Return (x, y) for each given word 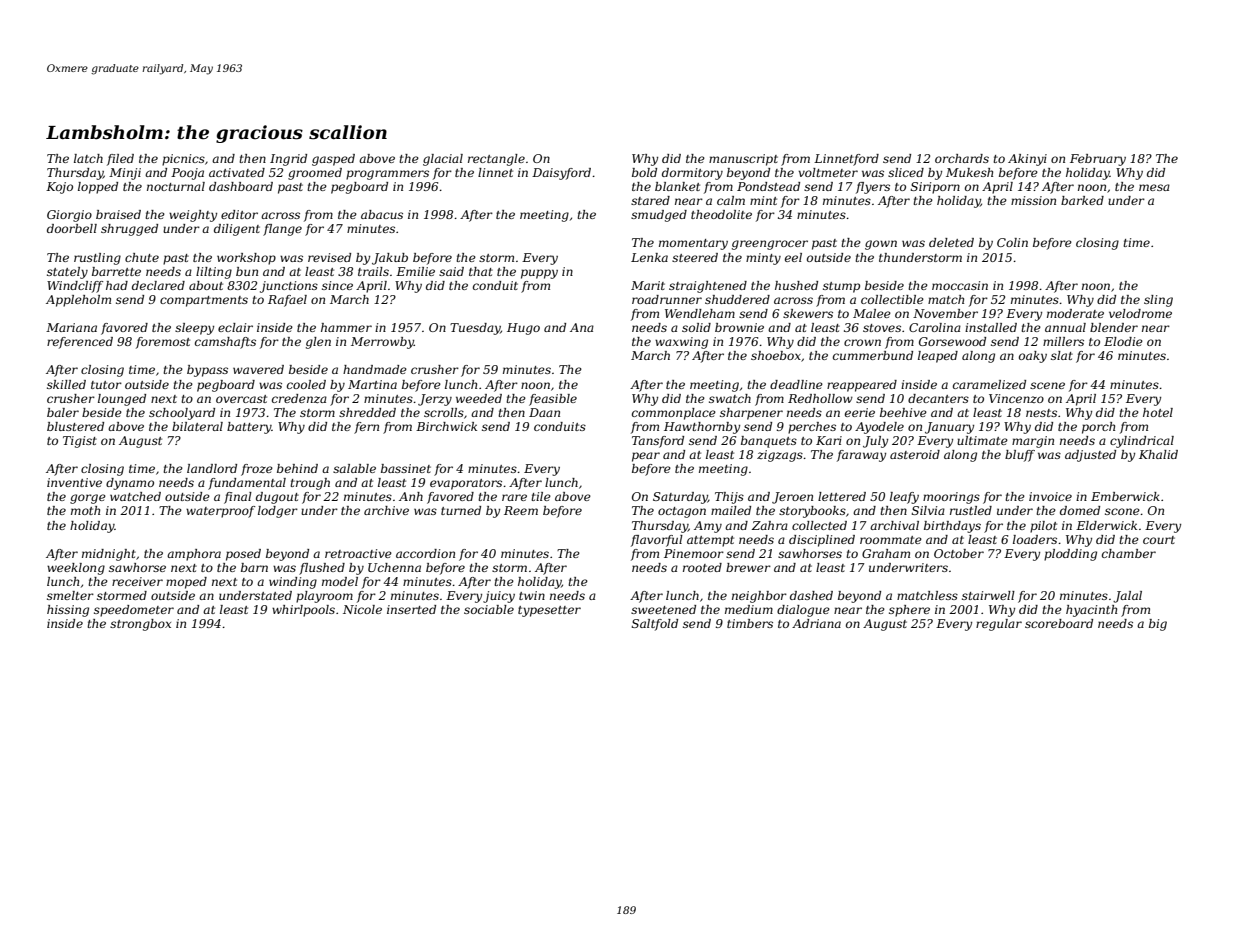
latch (88, 158)
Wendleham (700, 313)
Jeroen (792, 498)
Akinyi (1027, 160)
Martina (372, 384)
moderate (1075, 313)
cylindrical (1142, 442)
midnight (109, 555)
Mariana (71, 327)
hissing (68, 611)
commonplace (674, 414)
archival (894, 525)
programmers (387, 175)
